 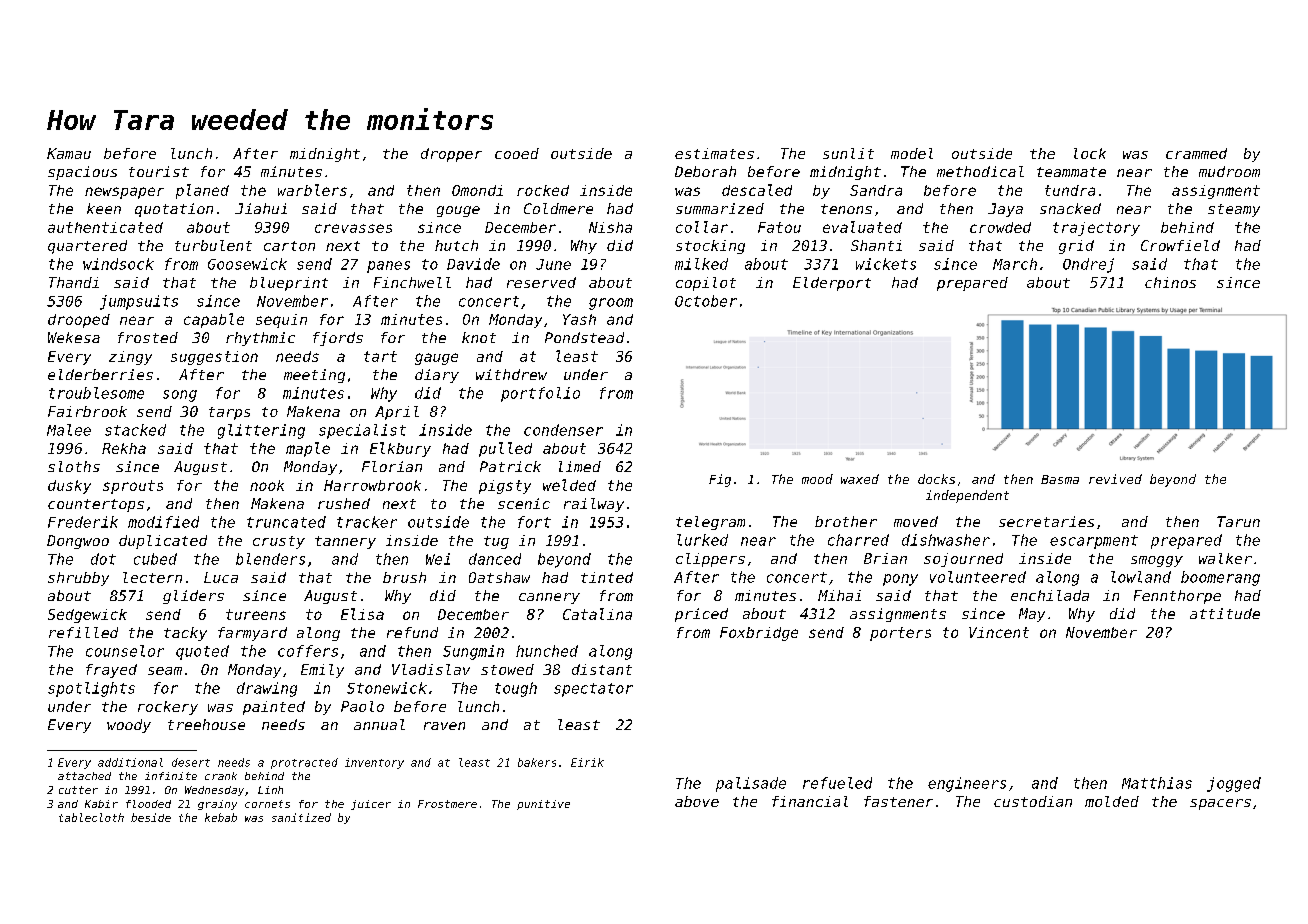 What do you see at coordinates (936, 479) in the image?
I see `docks` at bounding box center [936, 479].
